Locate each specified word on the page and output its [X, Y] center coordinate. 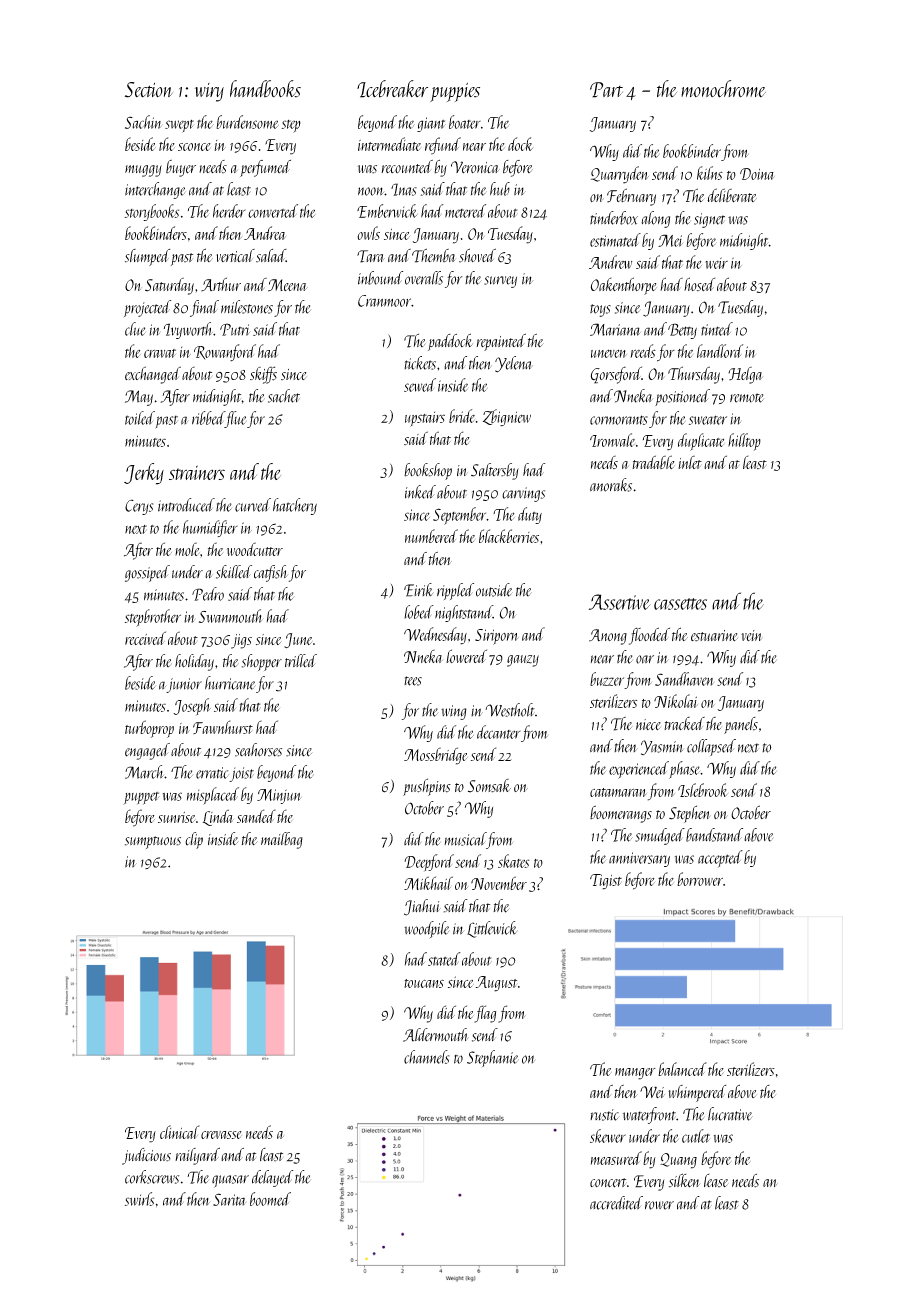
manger [635, 1074]
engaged [147, 751]
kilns [710, 173]
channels [427, 1057]
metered [465, 211]
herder [229, 211]
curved [253, 505]
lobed [419, 612]
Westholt [510, 710]
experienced [639, 770]
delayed [273, 1178]
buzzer [607, 679]
